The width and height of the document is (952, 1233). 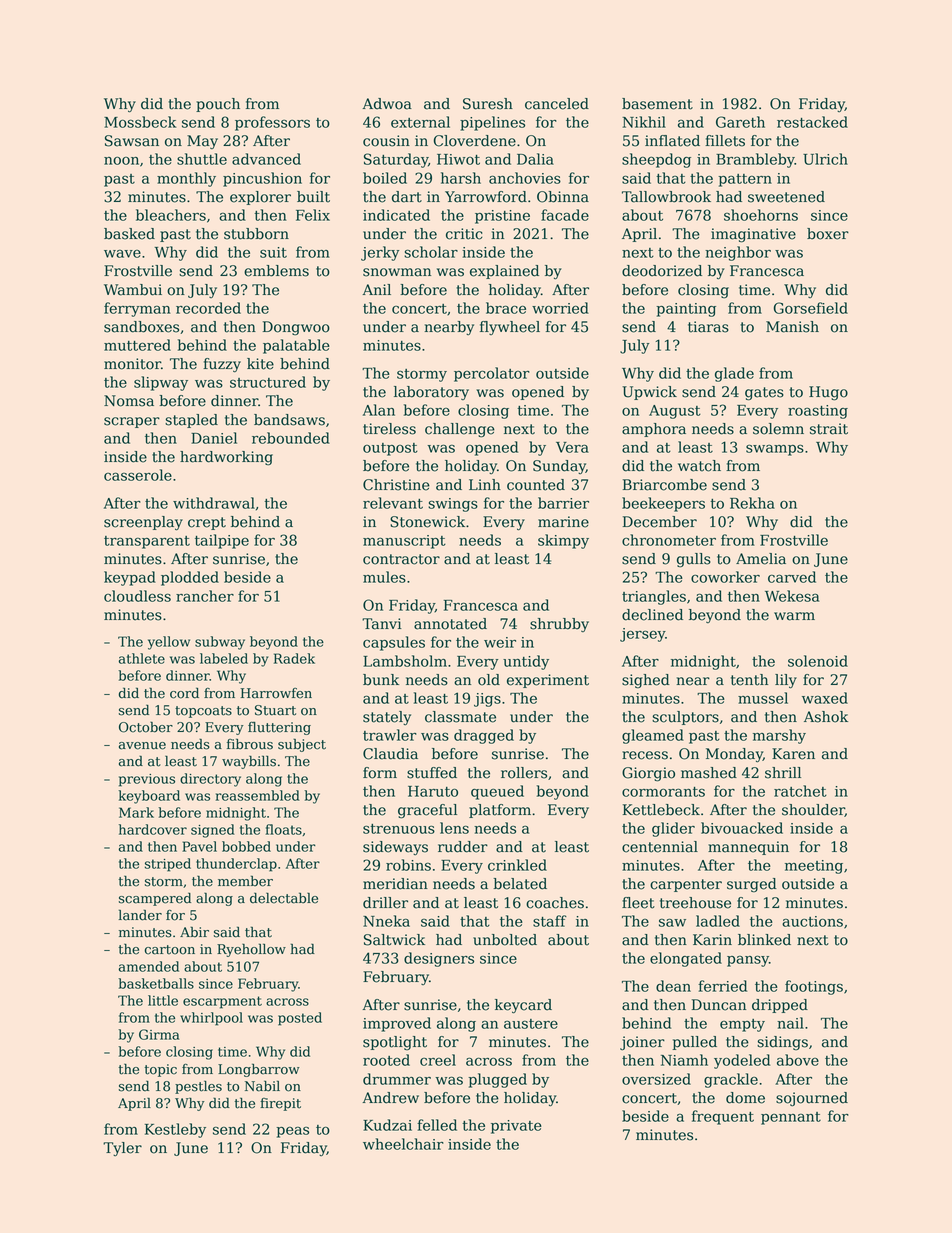 I want to click on scraper, so click(x=132, y=422).
